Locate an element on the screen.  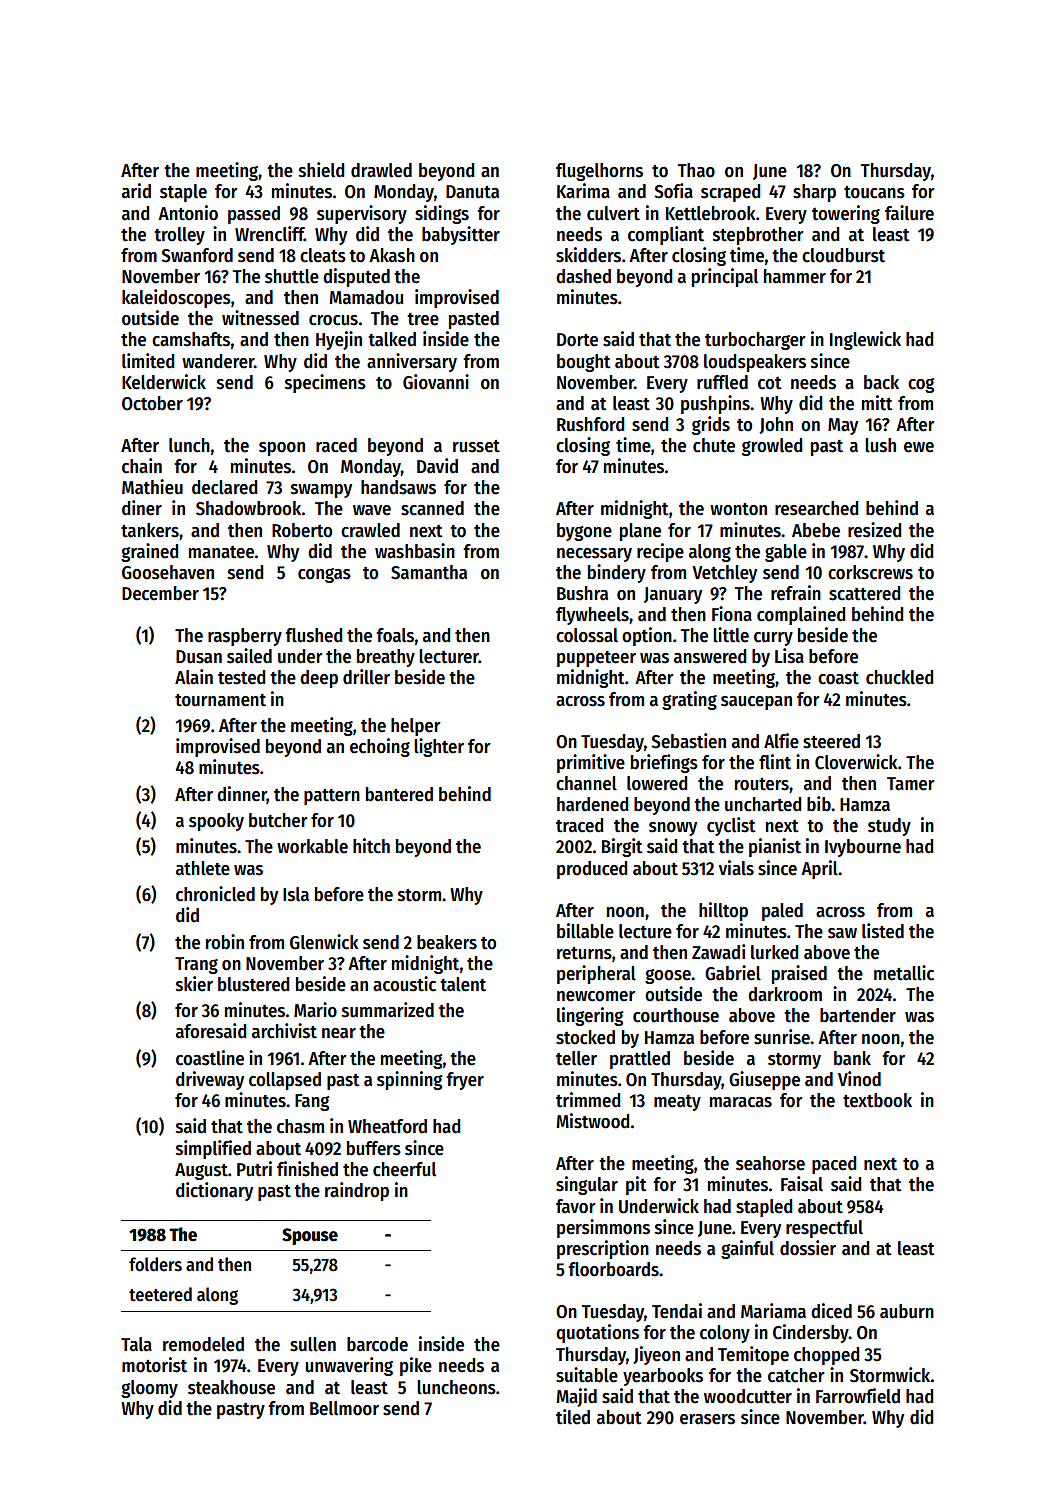
suitable is located at coordinates (587, 1375).
